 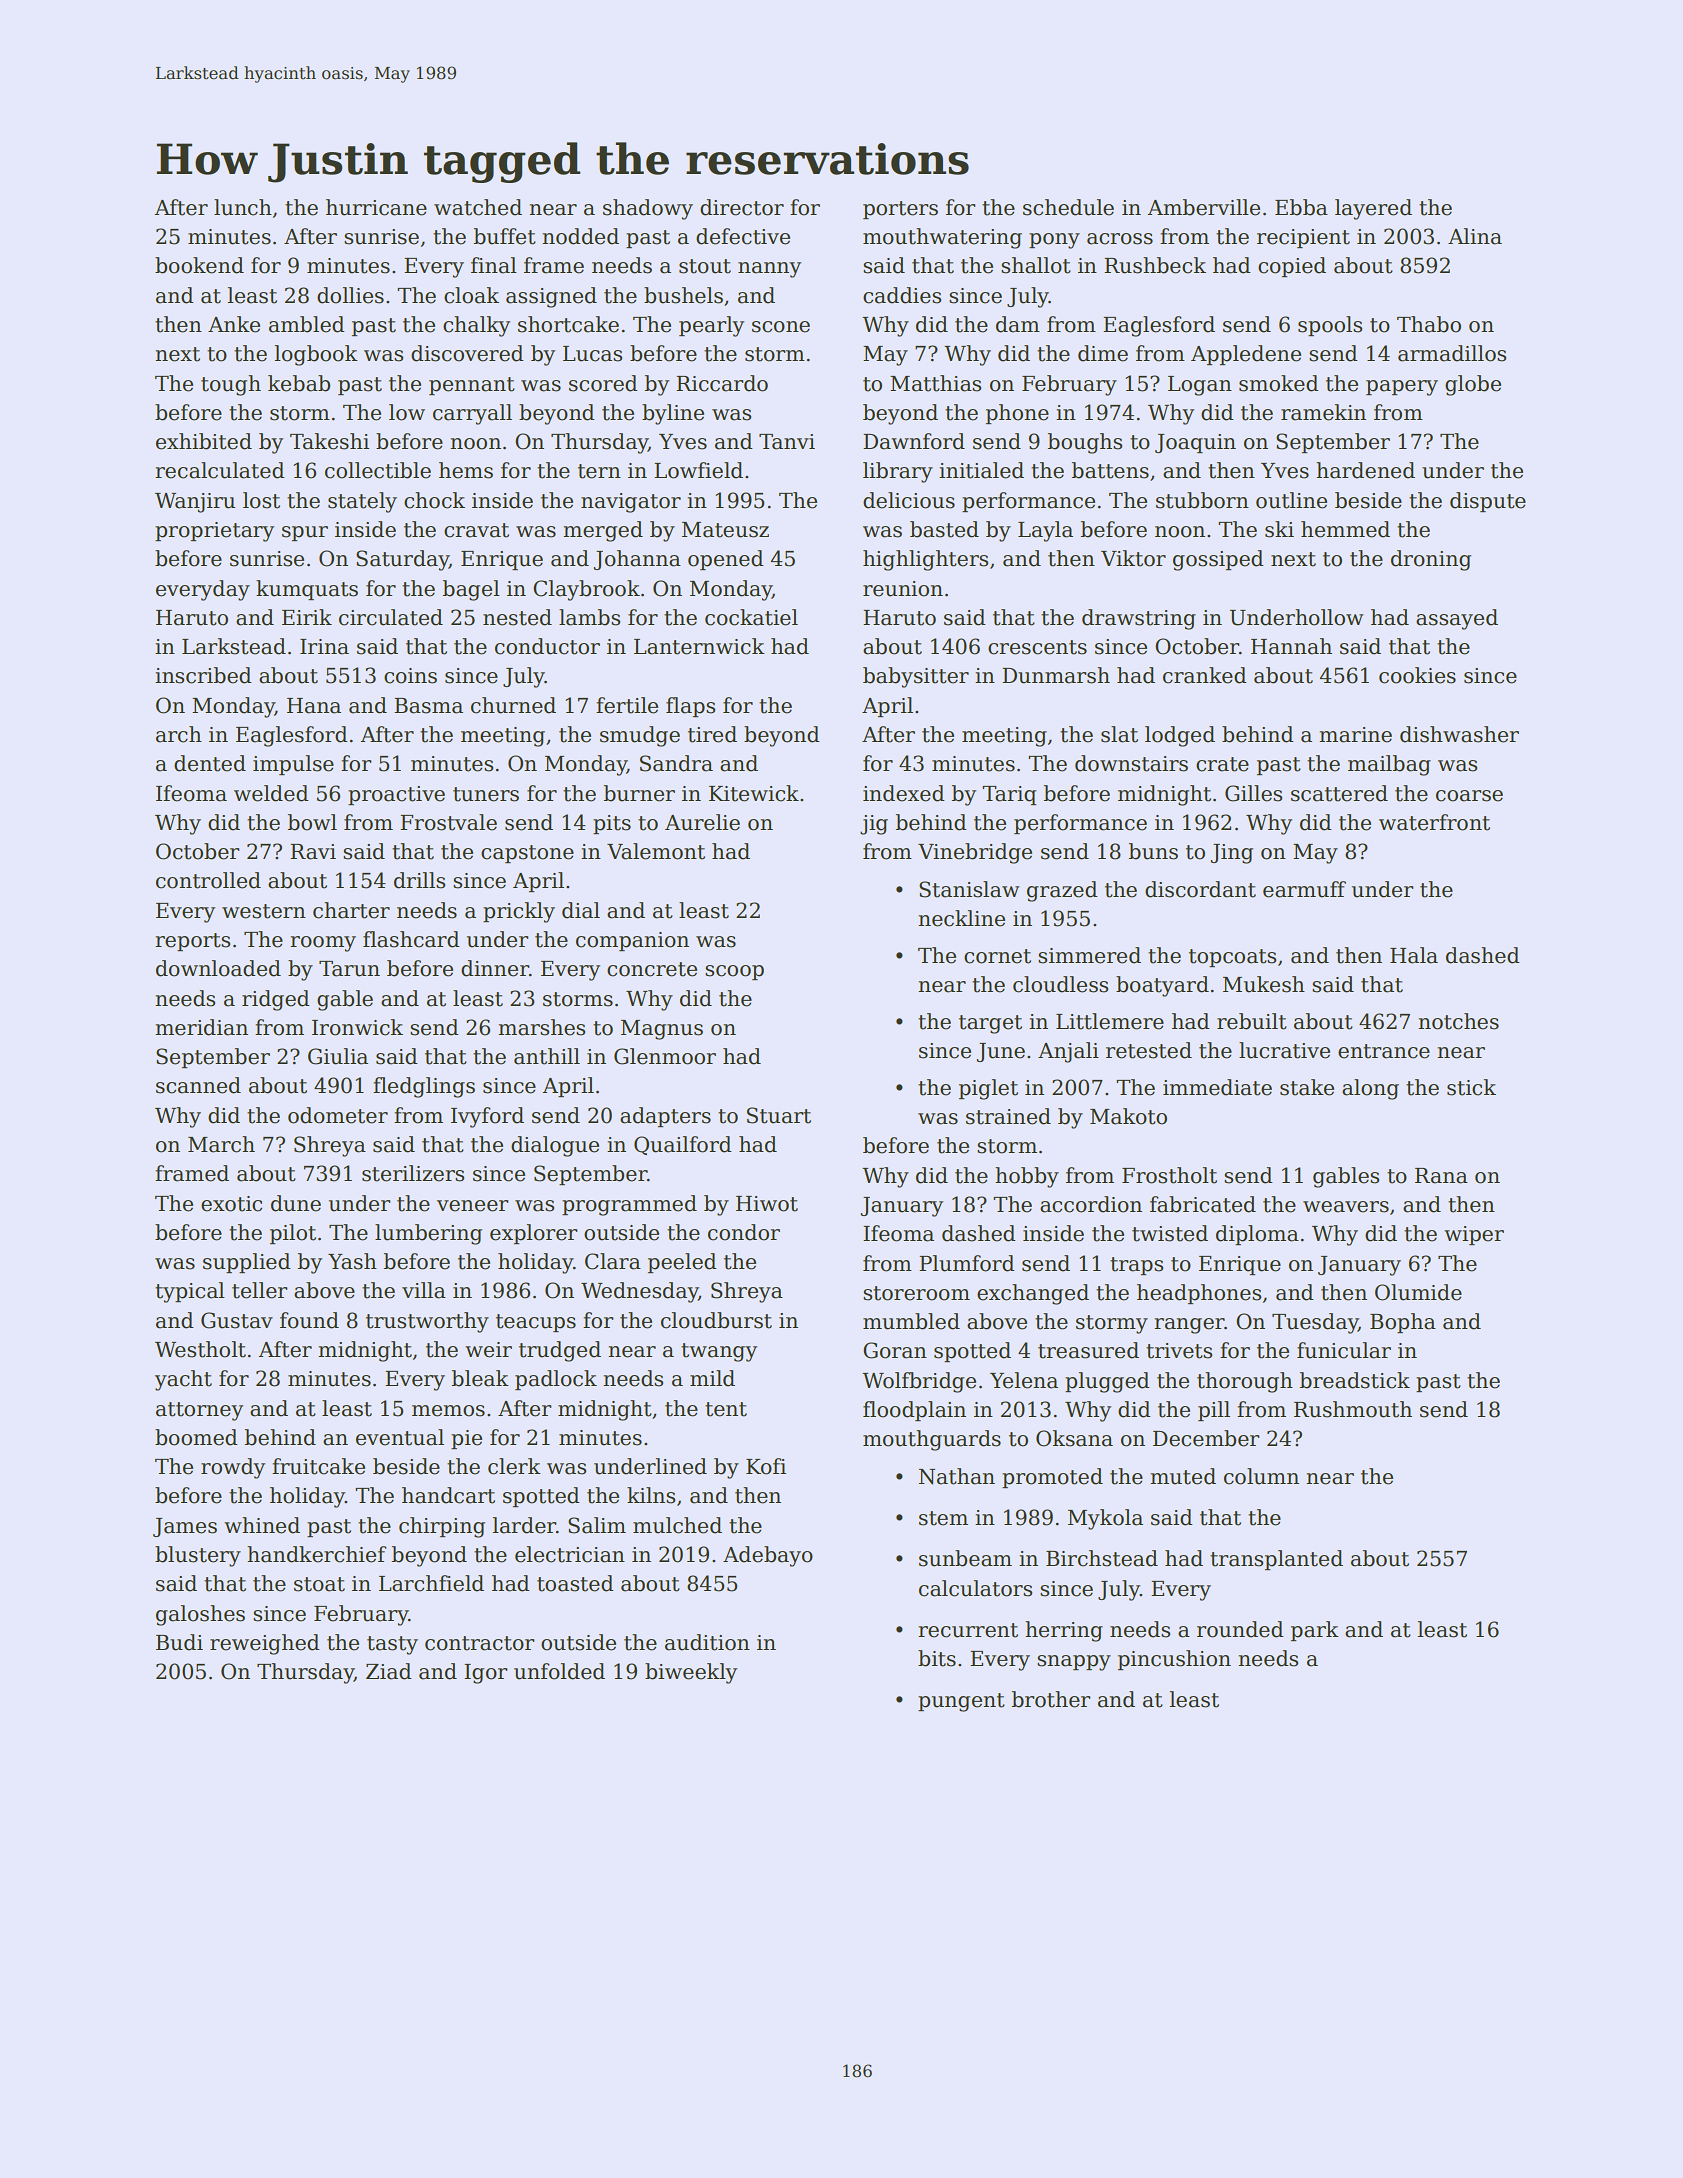 I want to click on layered, so click(x=1373, y=209).
